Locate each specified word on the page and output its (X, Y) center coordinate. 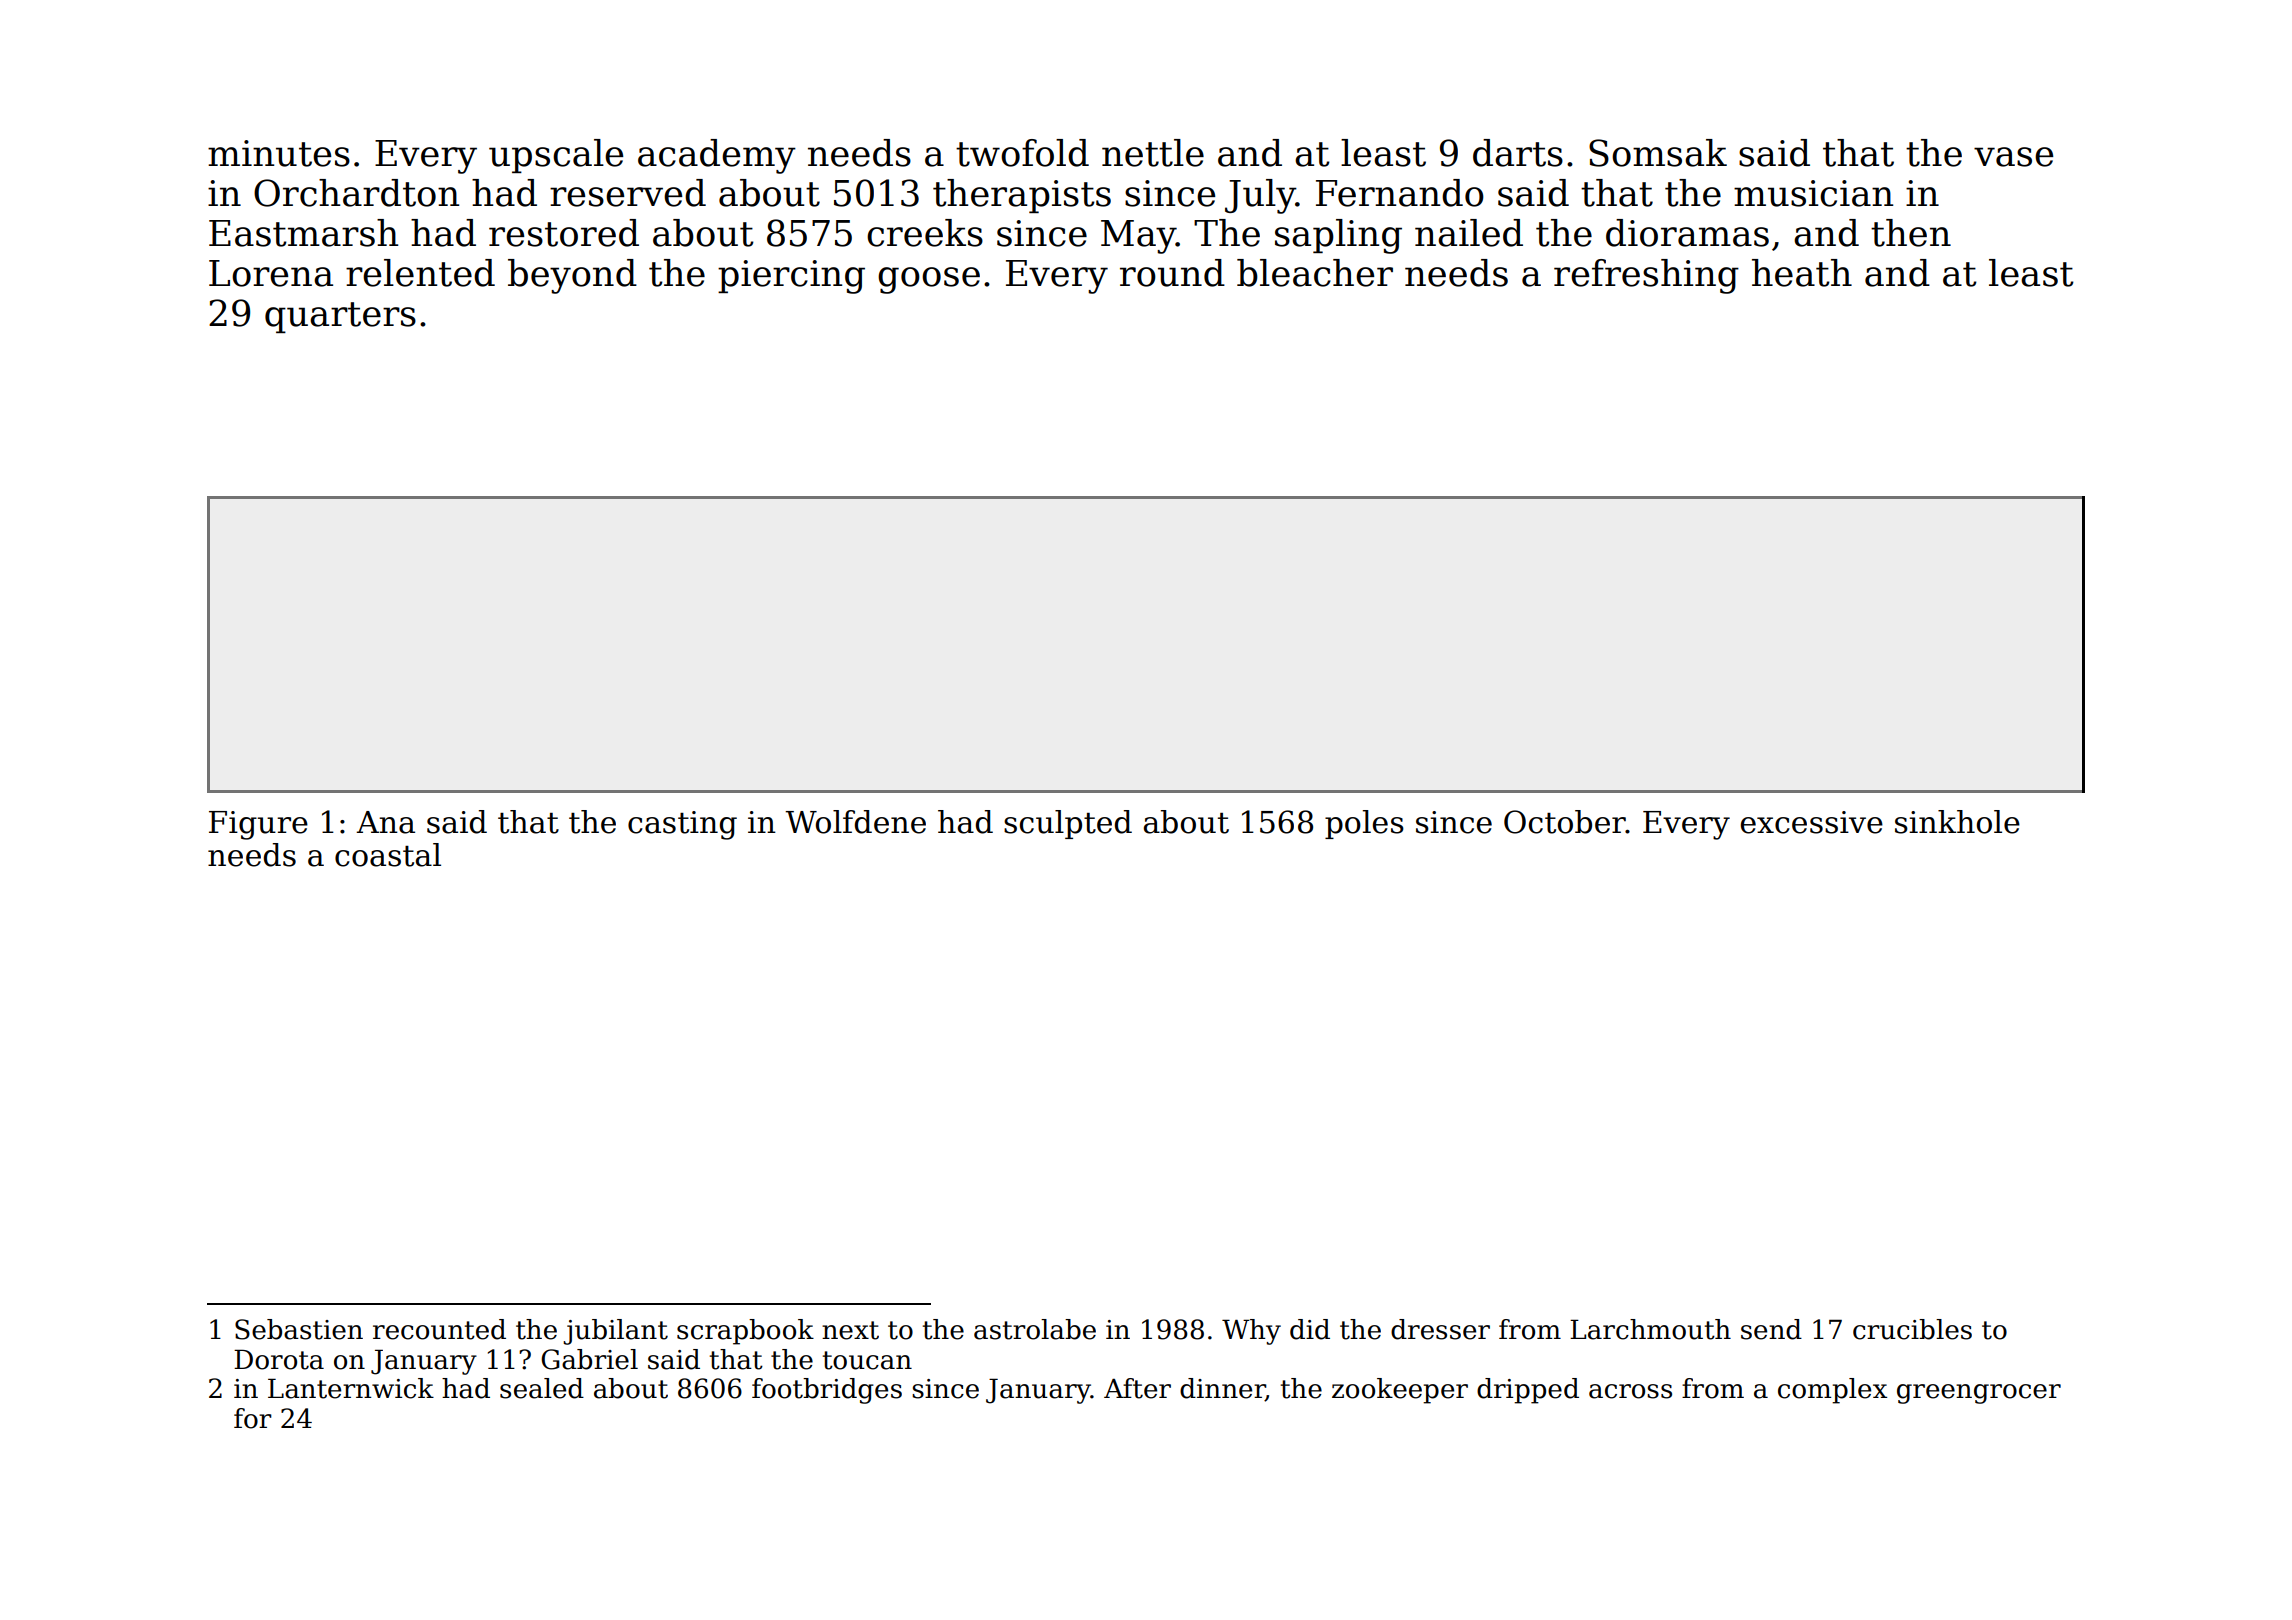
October (1565, 822)
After (1137, 1388)
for (253, 1418)
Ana (385, 822)
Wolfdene (855, 822)
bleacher (1315, 273)
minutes (279, 153)
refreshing (1646, 276)
